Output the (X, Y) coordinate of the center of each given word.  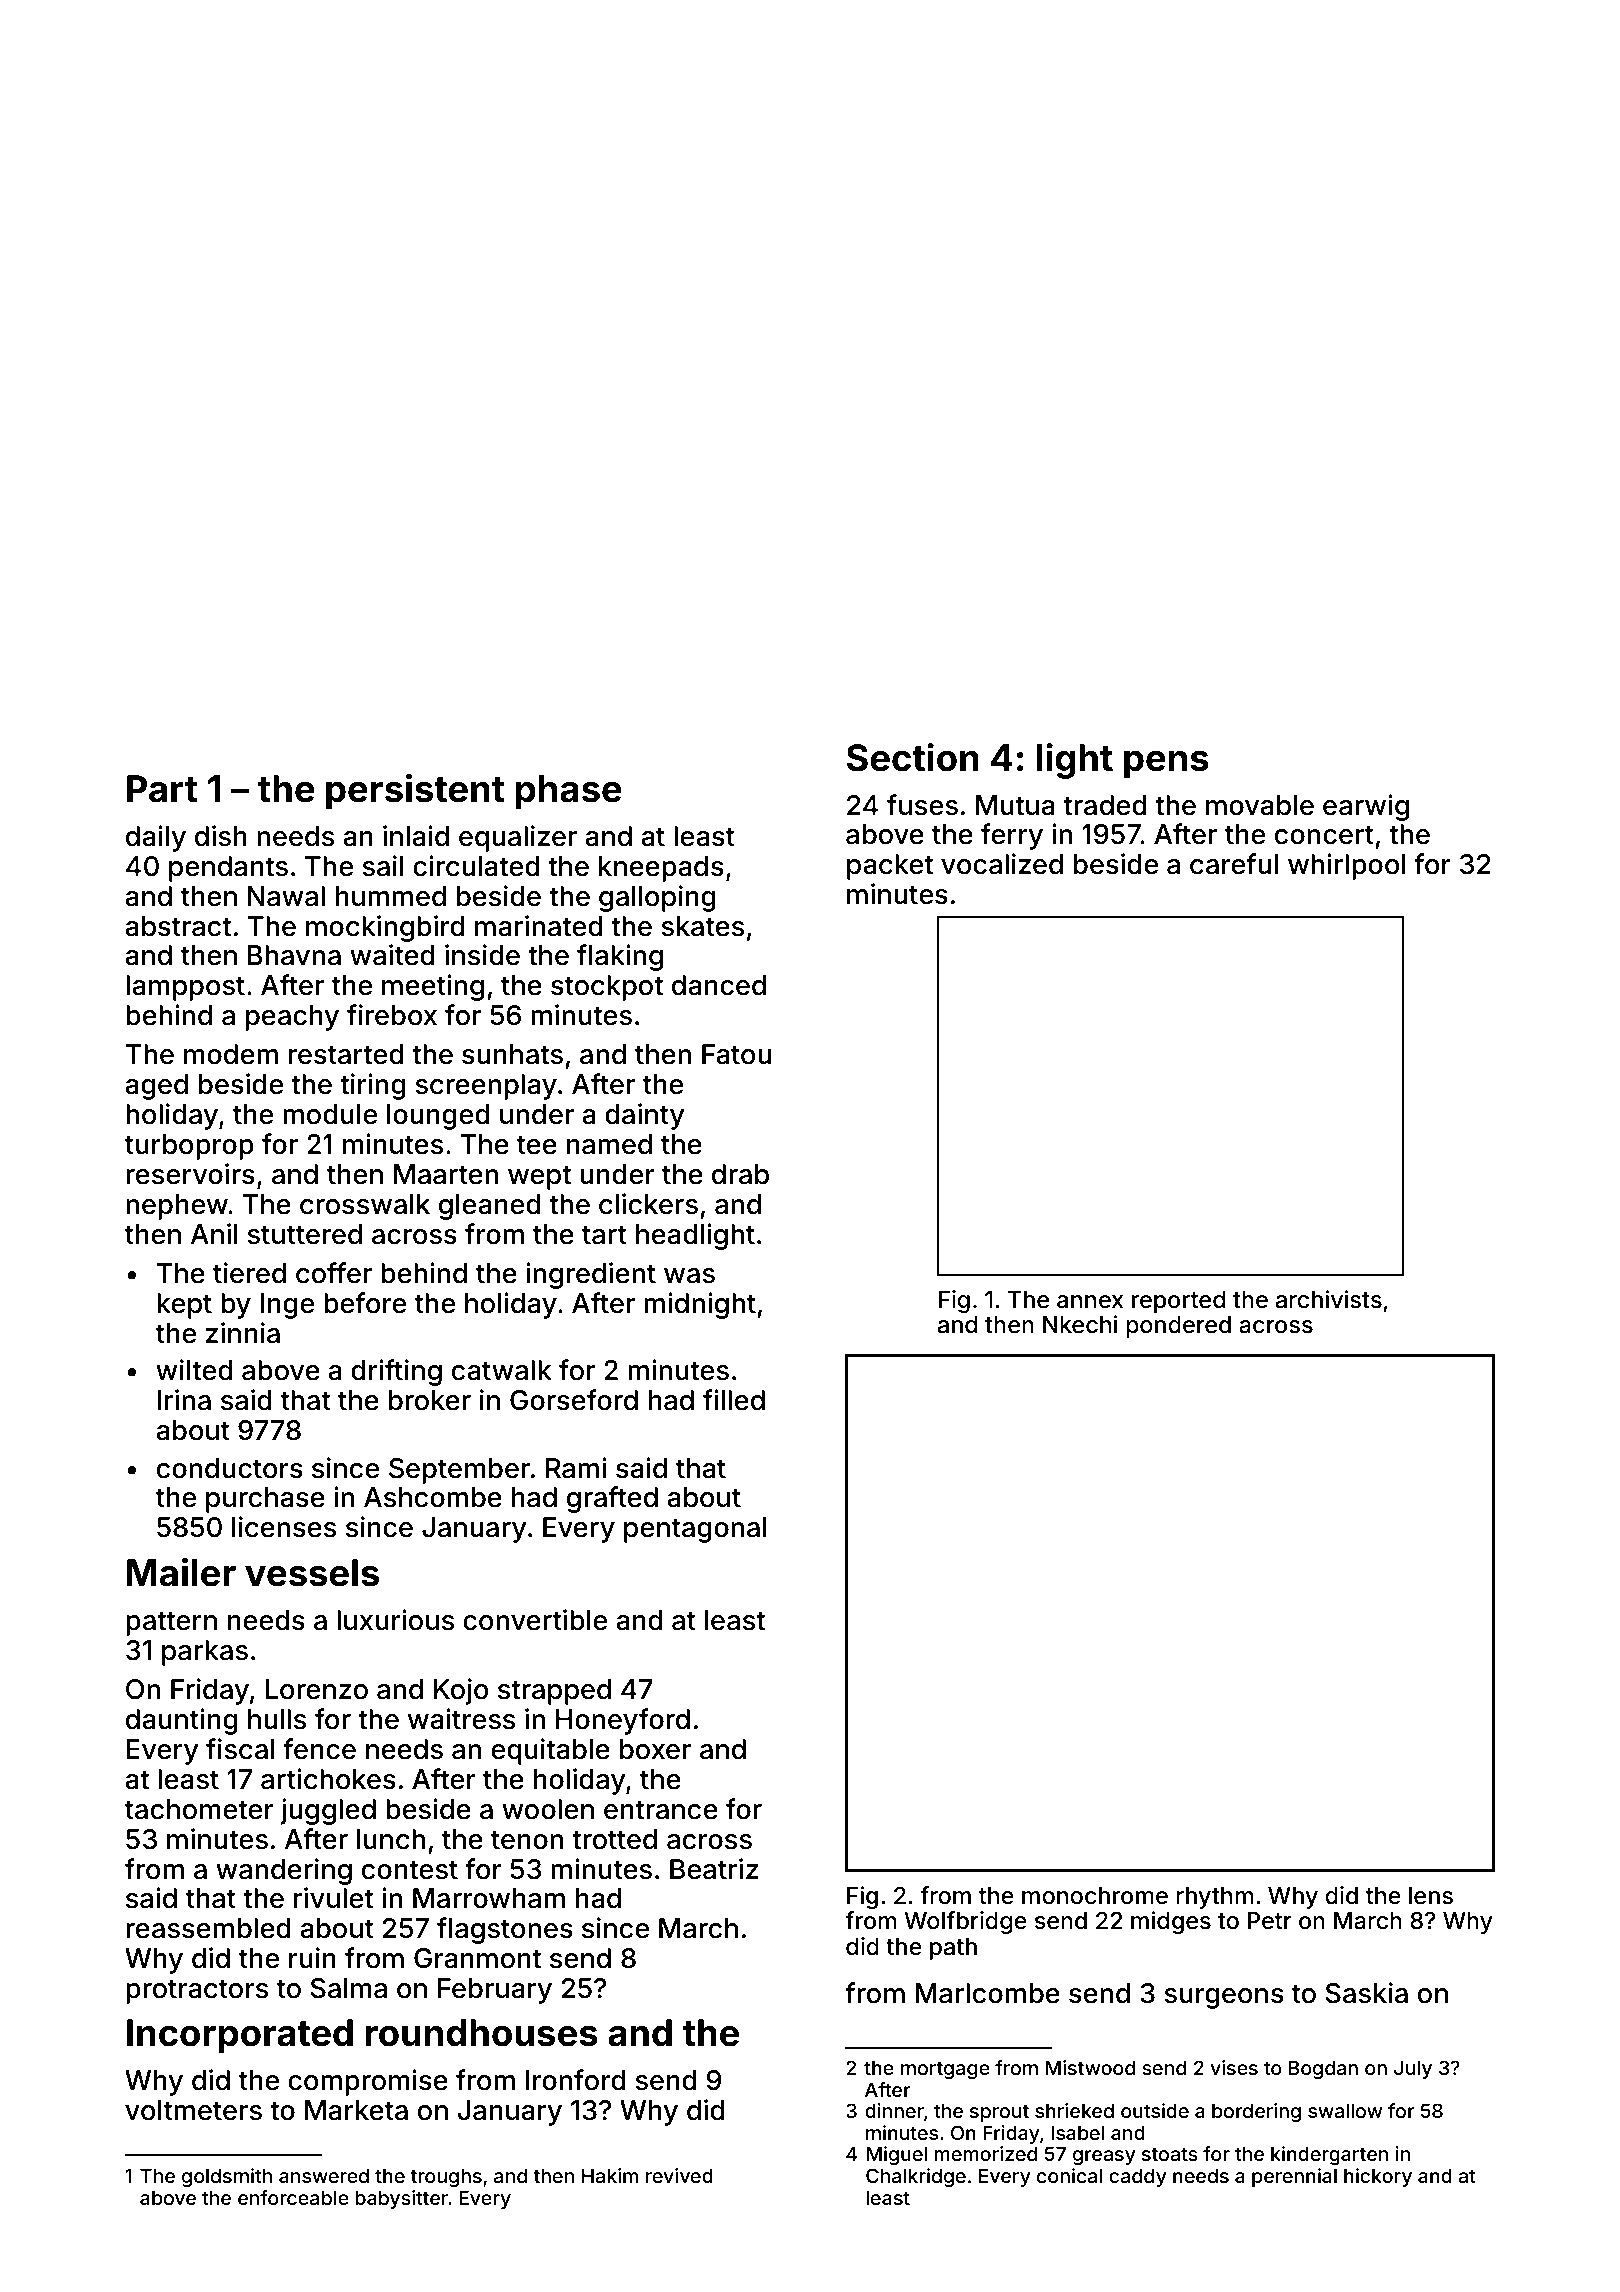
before (365, 1303)
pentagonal (695, 1530)
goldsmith (227, 2177)
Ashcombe (433, 1497)
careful (1234, 864)
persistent (415, 792)
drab (740, 1174)
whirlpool (1347, 866)
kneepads (661, 869)
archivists (1329, 1299)
